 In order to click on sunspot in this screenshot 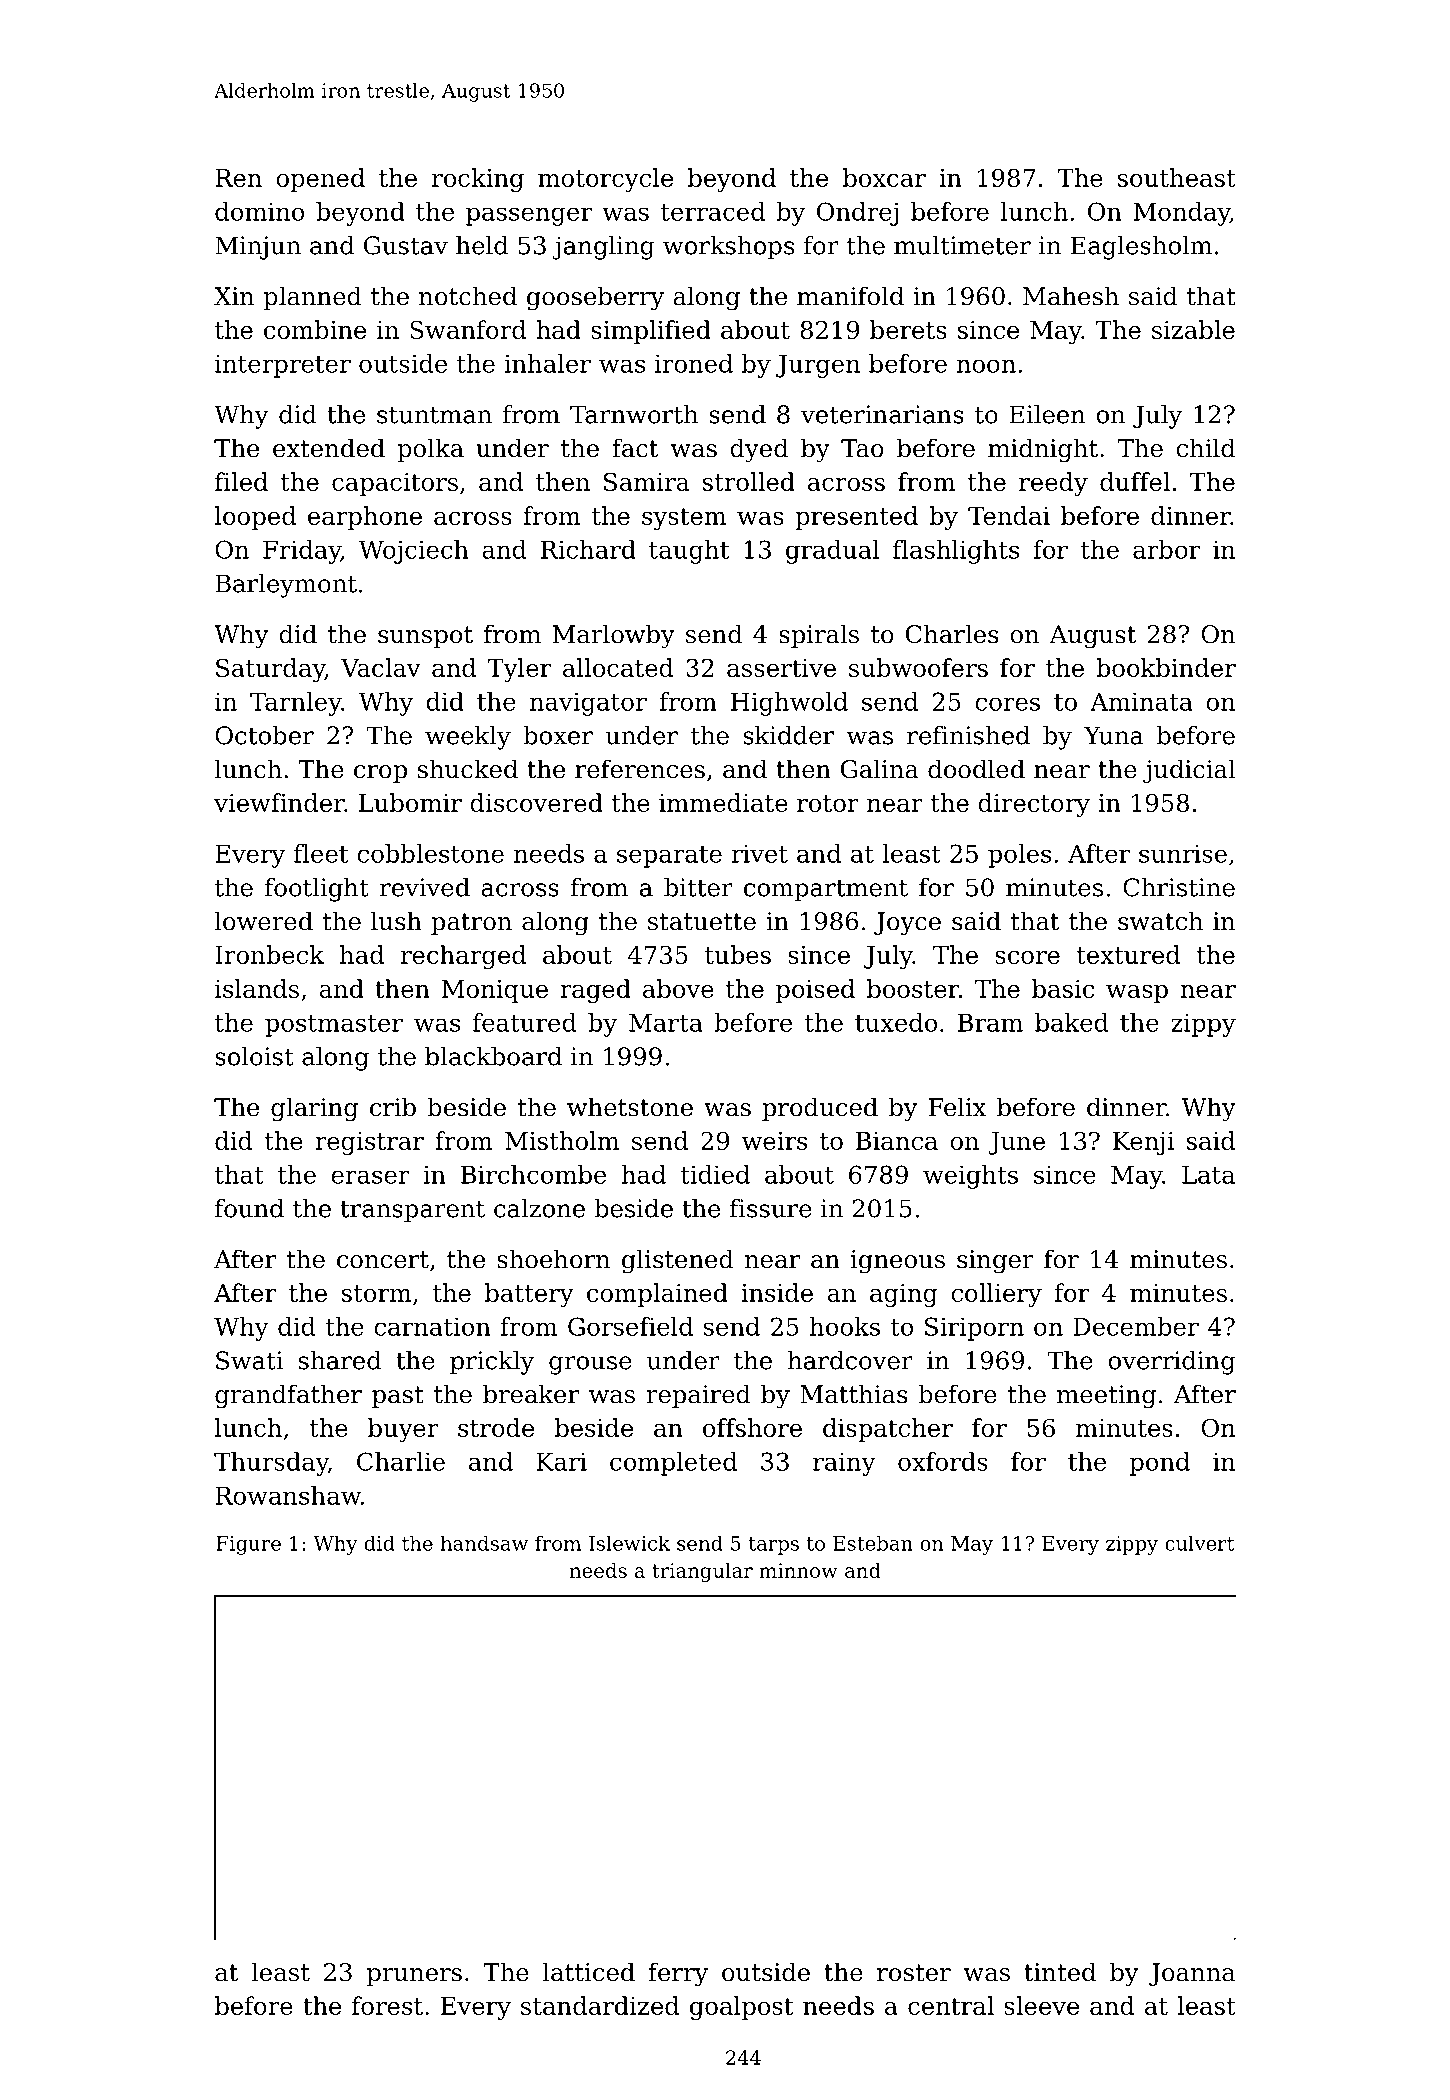, I will do `click(425, 637)`.
